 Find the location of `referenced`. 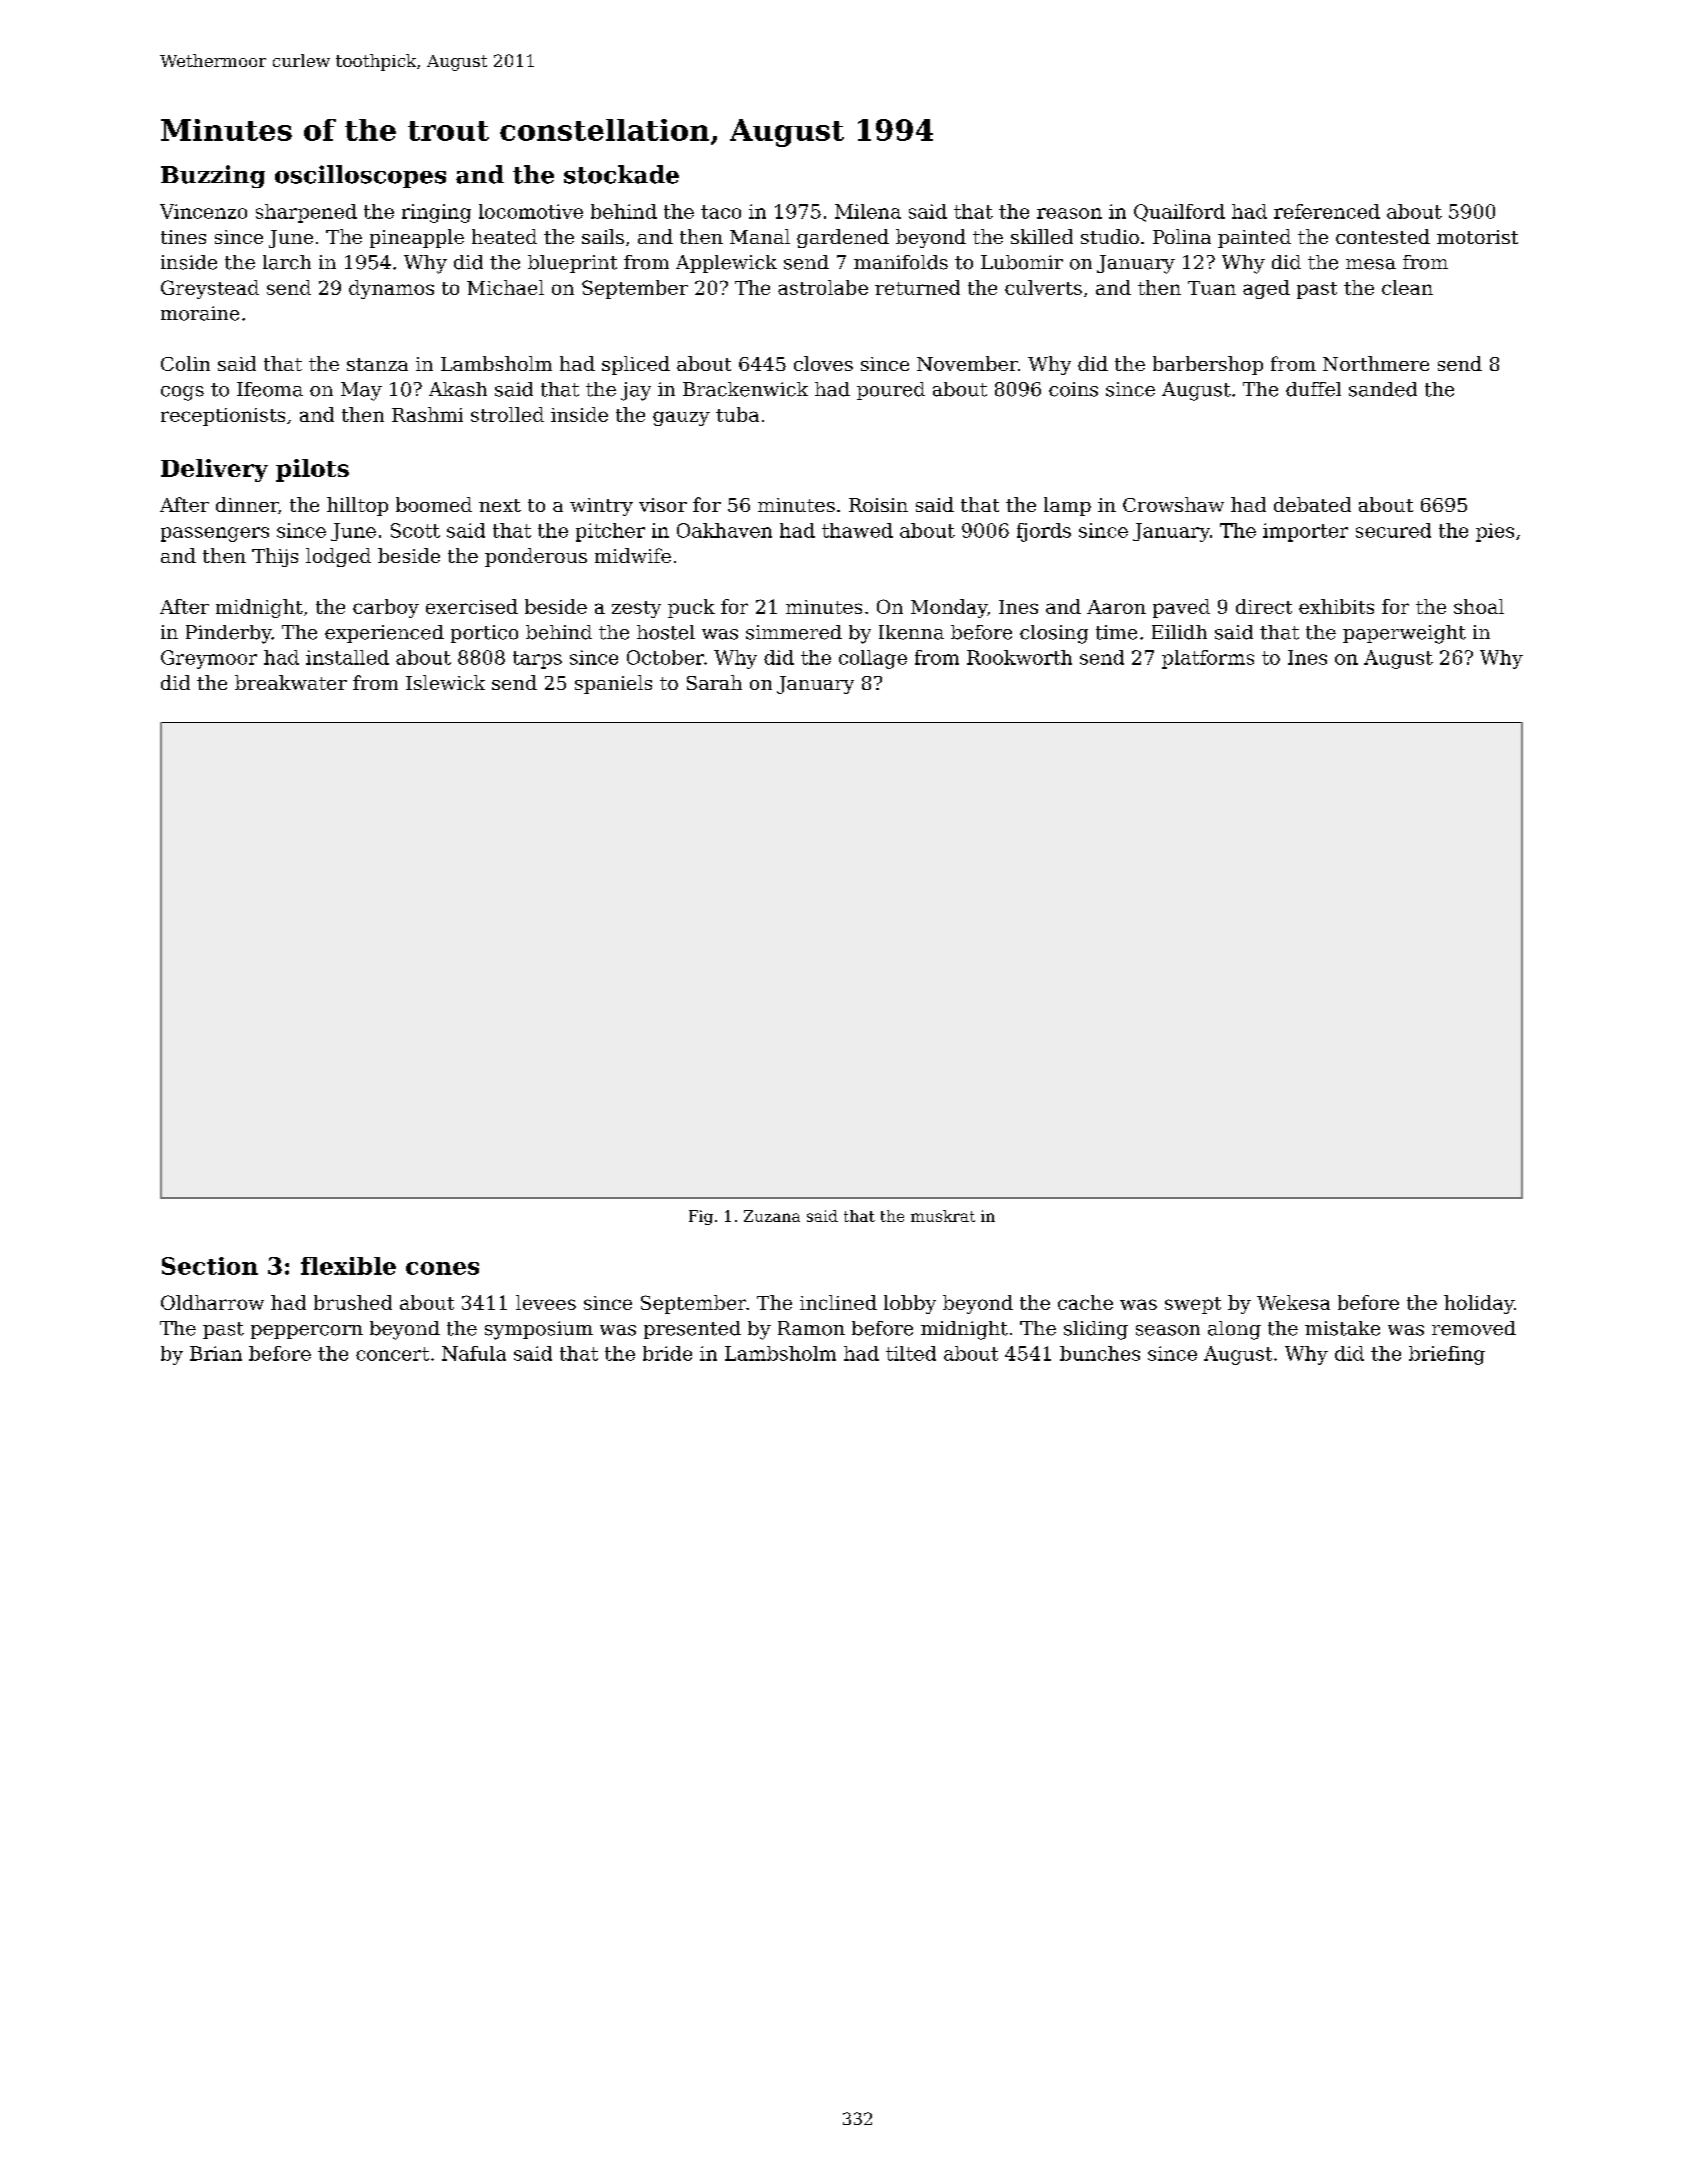

referenced is located at coordinates (1327, 211).
